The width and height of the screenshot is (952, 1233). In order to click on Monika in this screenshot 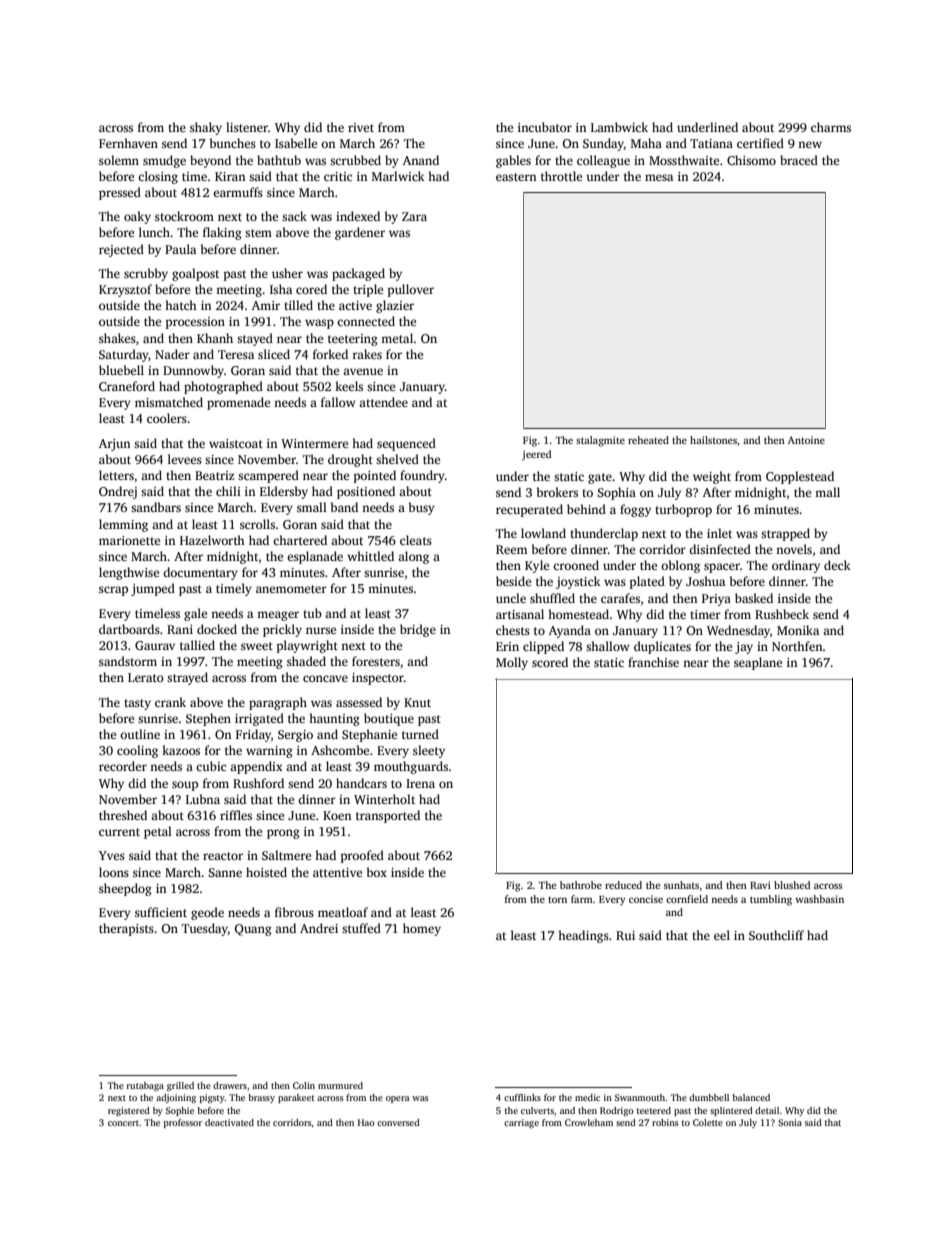, I will do `click(798, 630)`.
